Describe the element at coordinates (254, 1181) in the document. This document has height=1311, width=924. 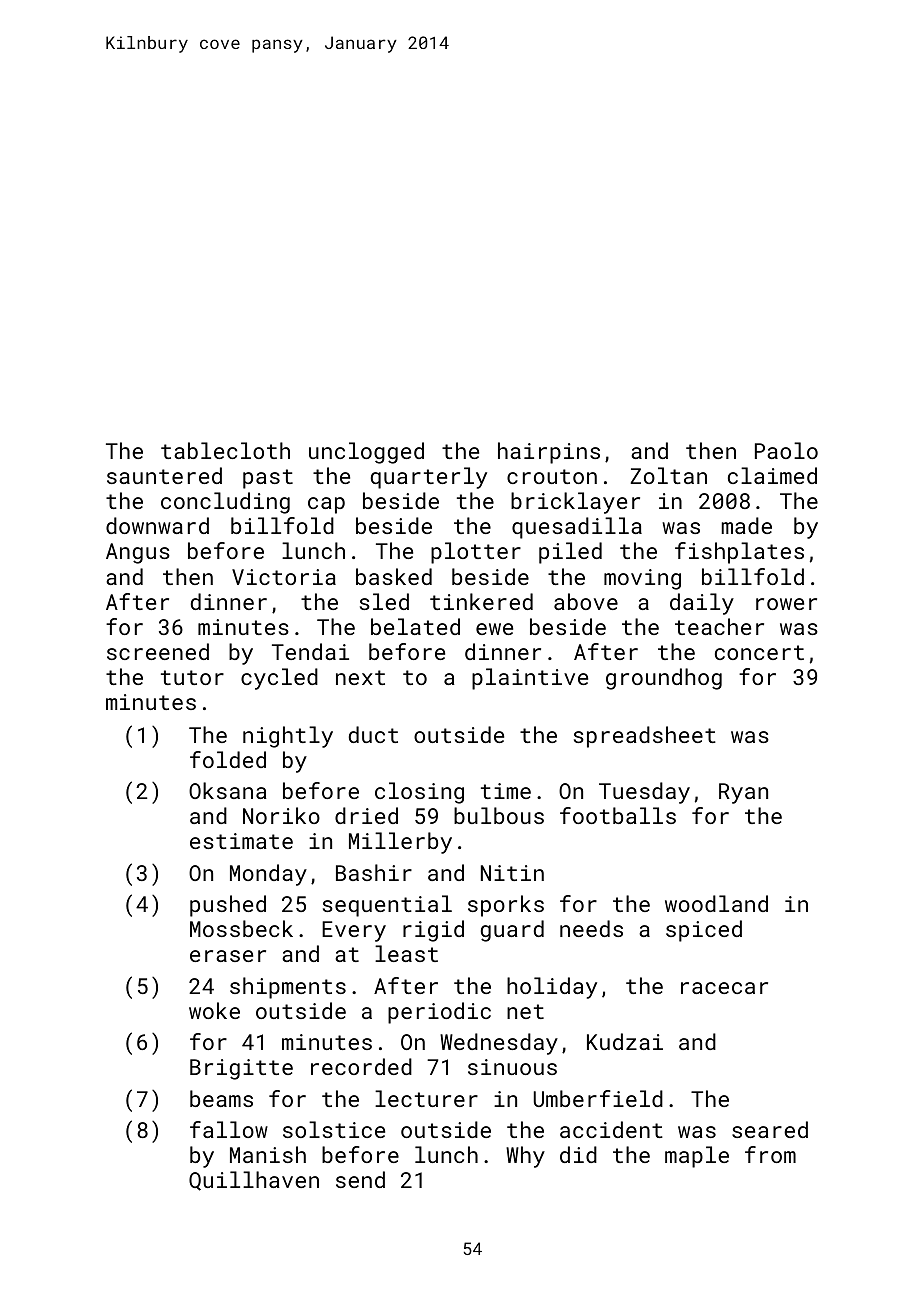
I see `Quillhaven` at that location.
